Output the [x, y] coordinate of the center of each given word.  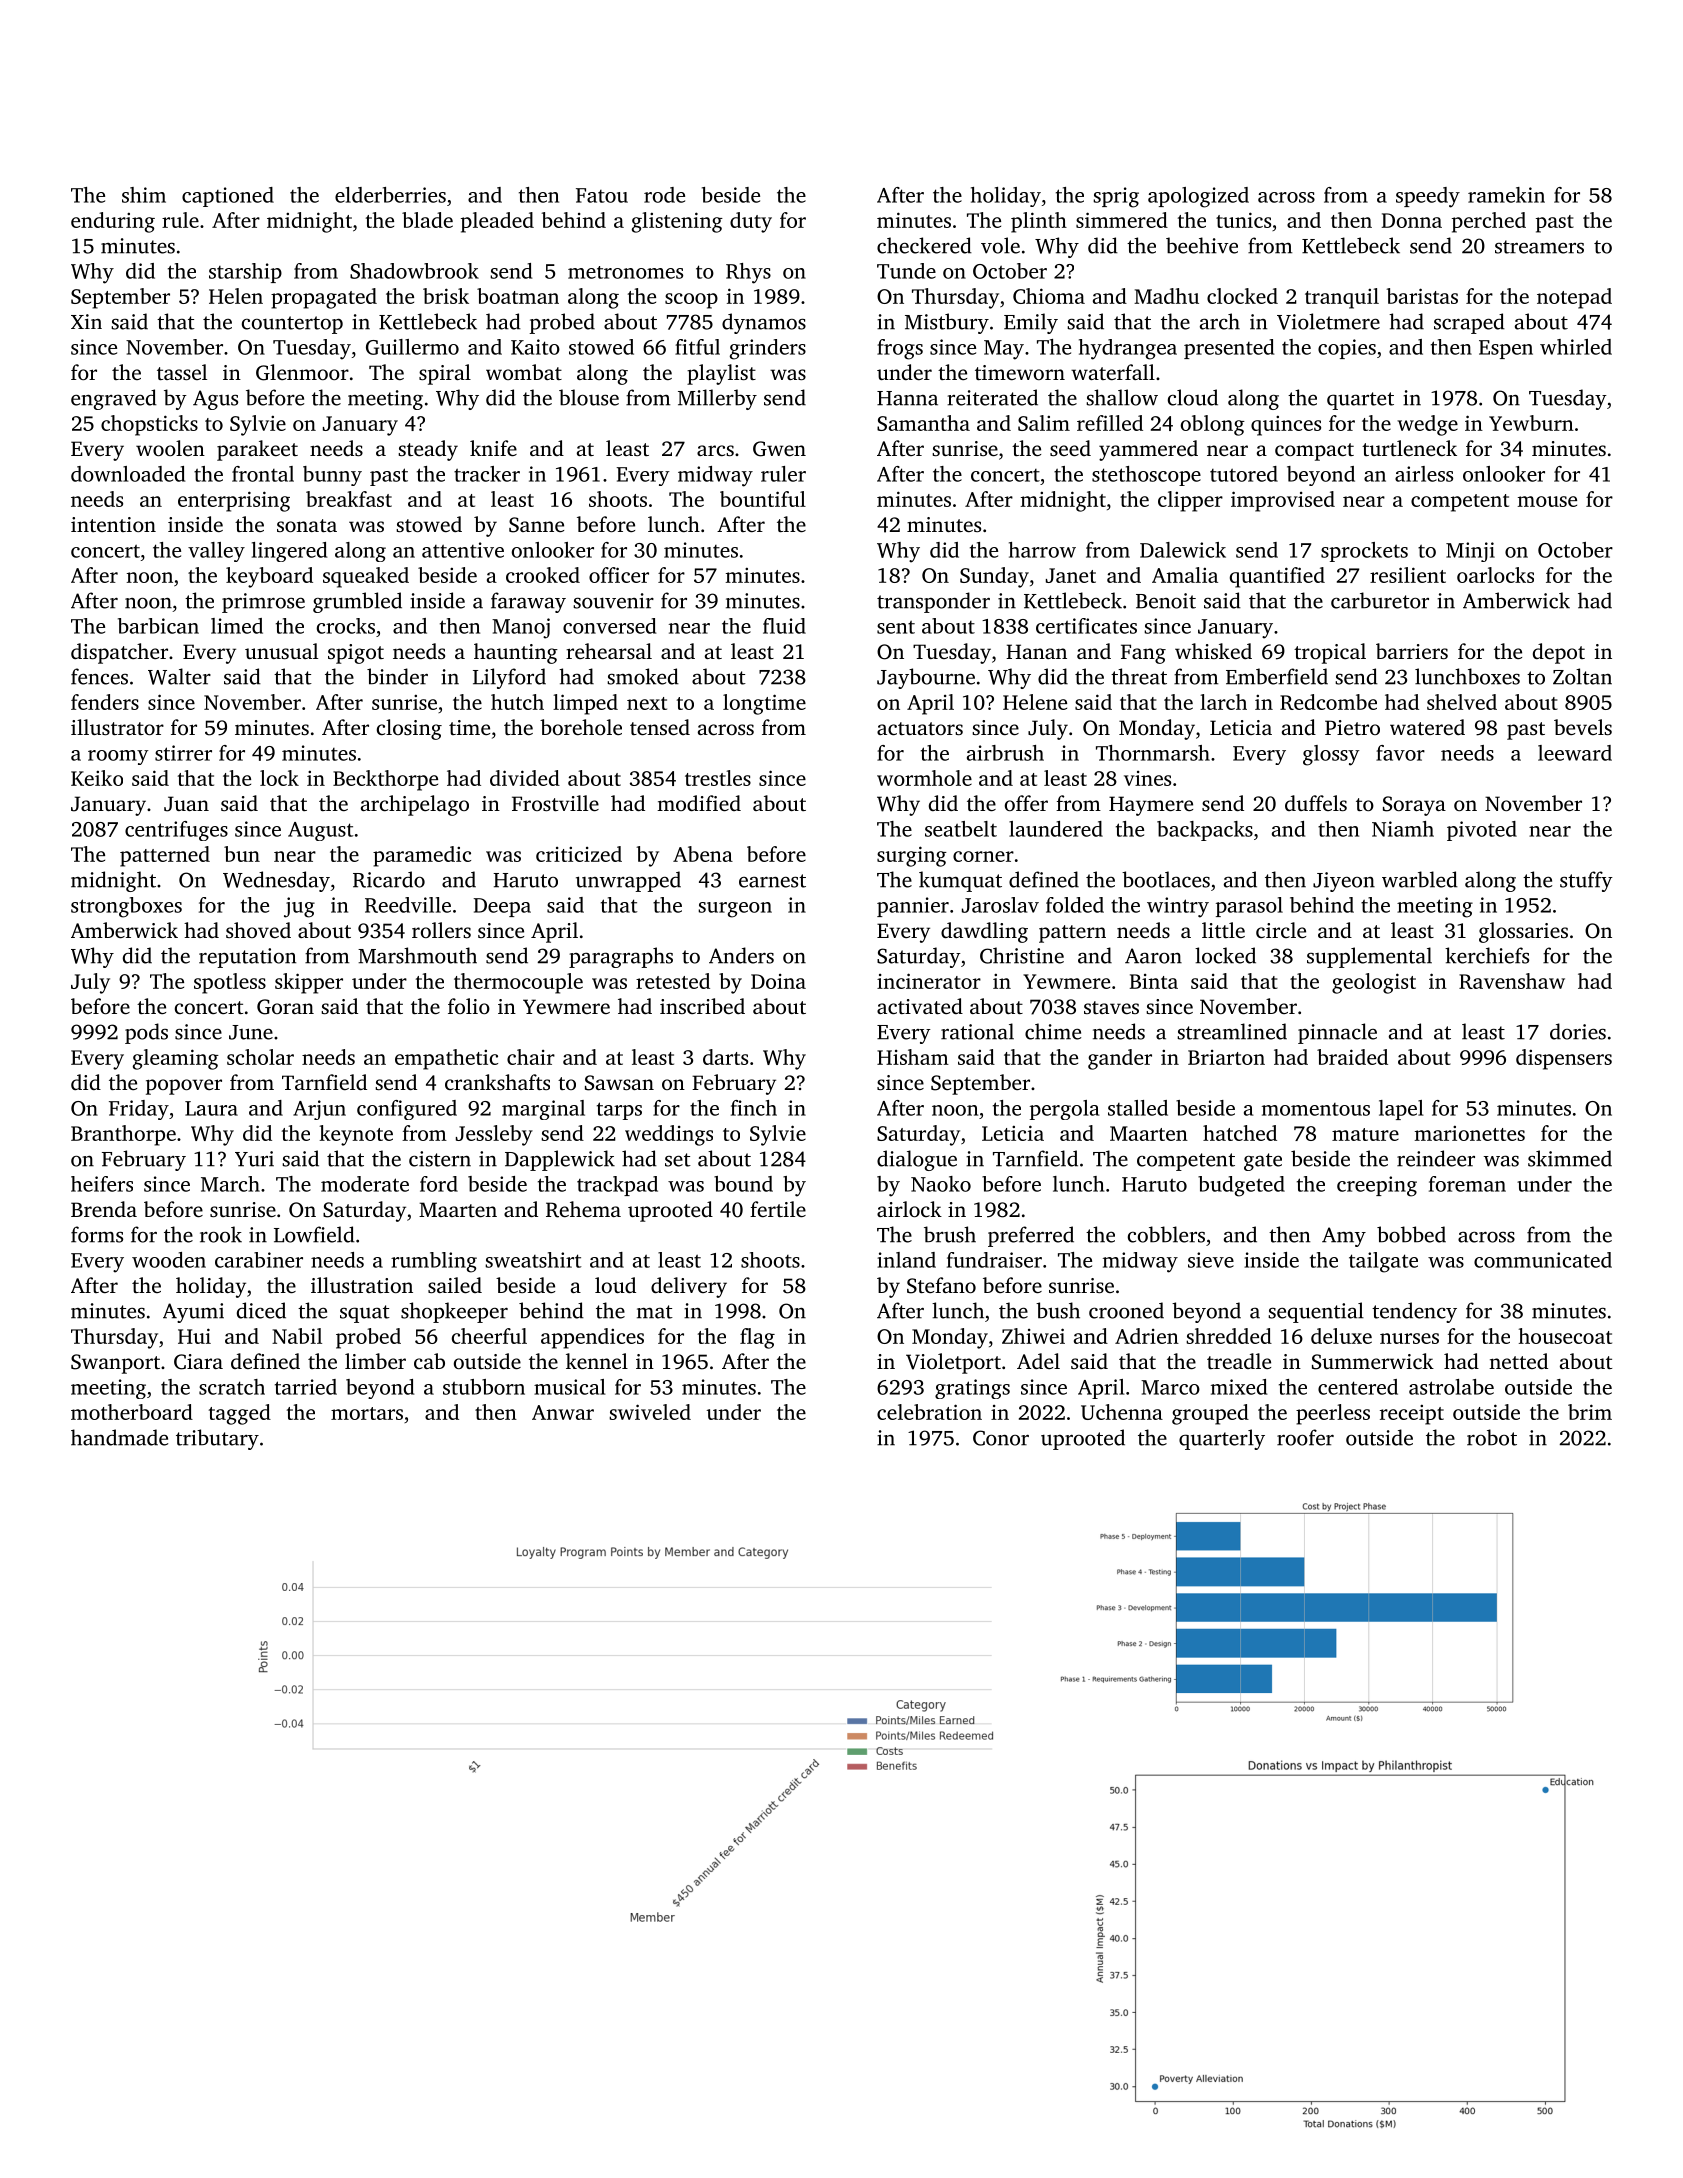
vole [1000, 245]
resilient [1408, 575]
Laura [211, 1108]
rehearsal [609, 651]
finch [754, 1108]
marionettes [1470, 1133]
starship [245, 273]
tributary [217, 1439]
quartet [1360, 401]
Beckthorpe [385, 780]
